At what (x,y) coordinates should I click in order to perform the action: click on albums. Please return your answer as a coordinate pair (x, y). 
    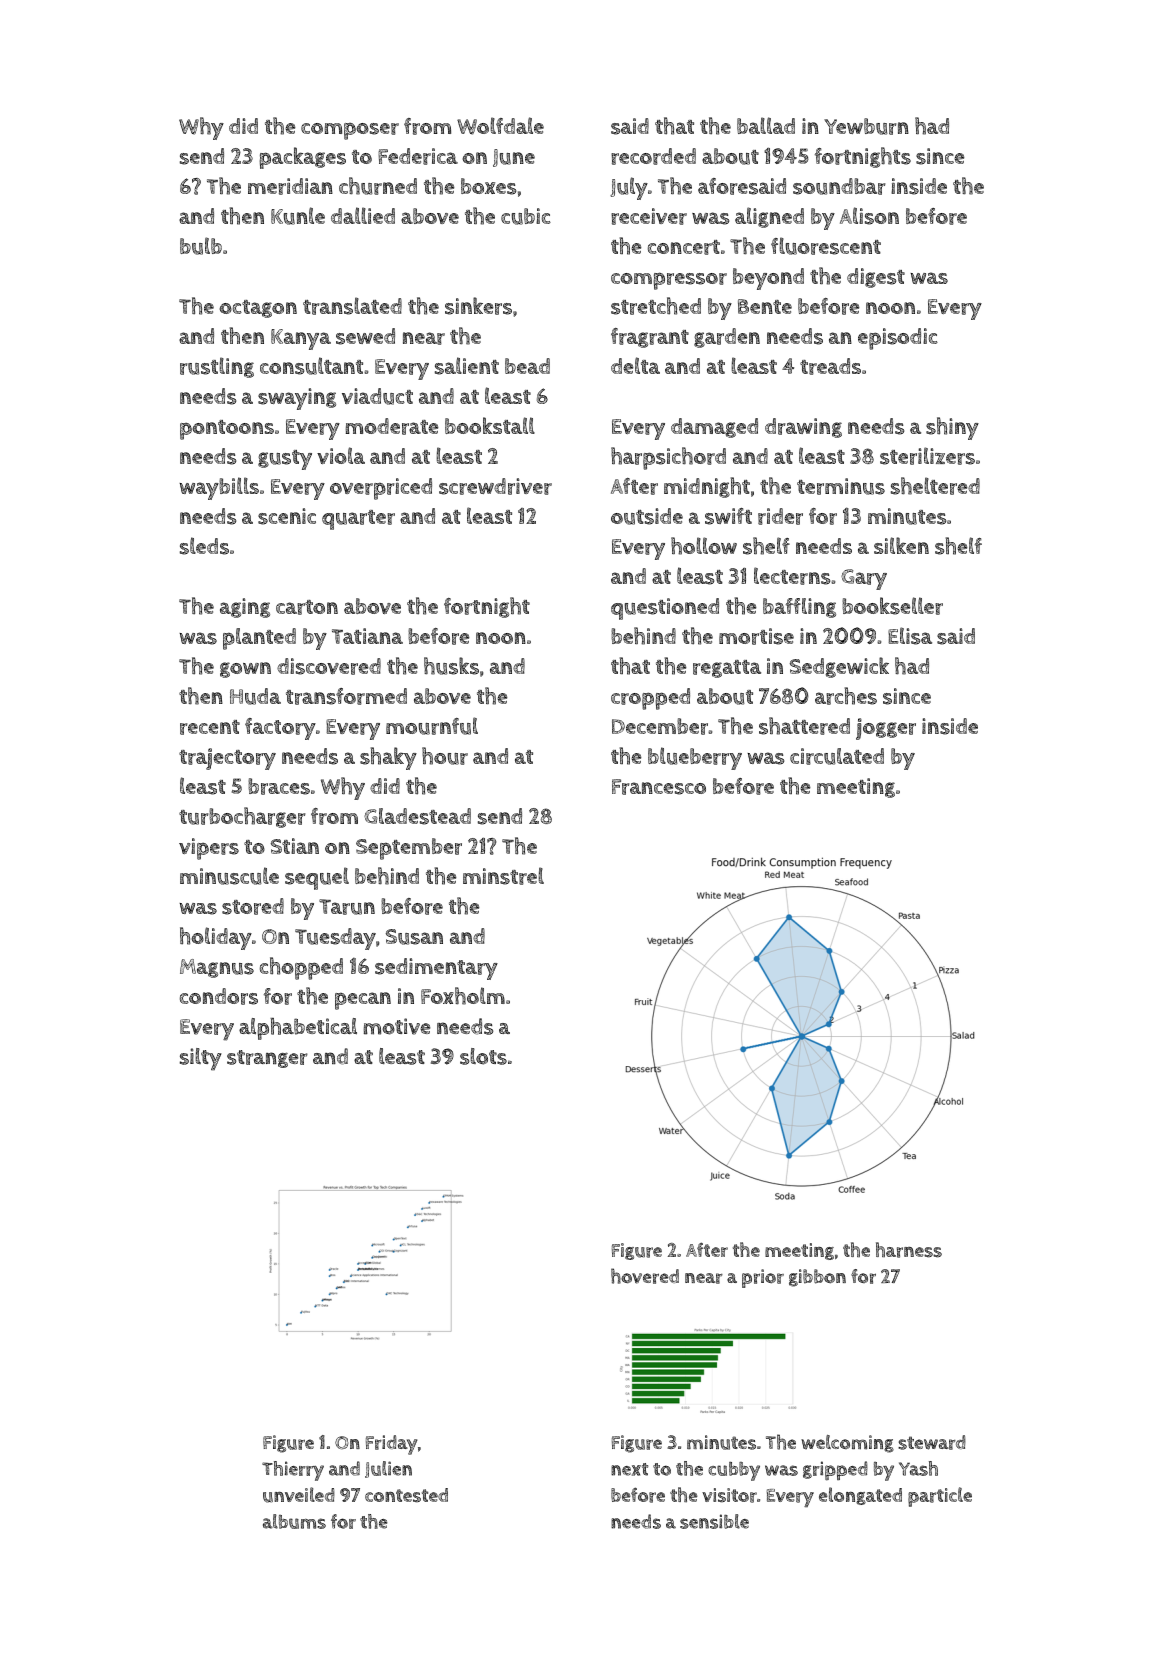
    Looking at the image, I should click on (294, 1521).
